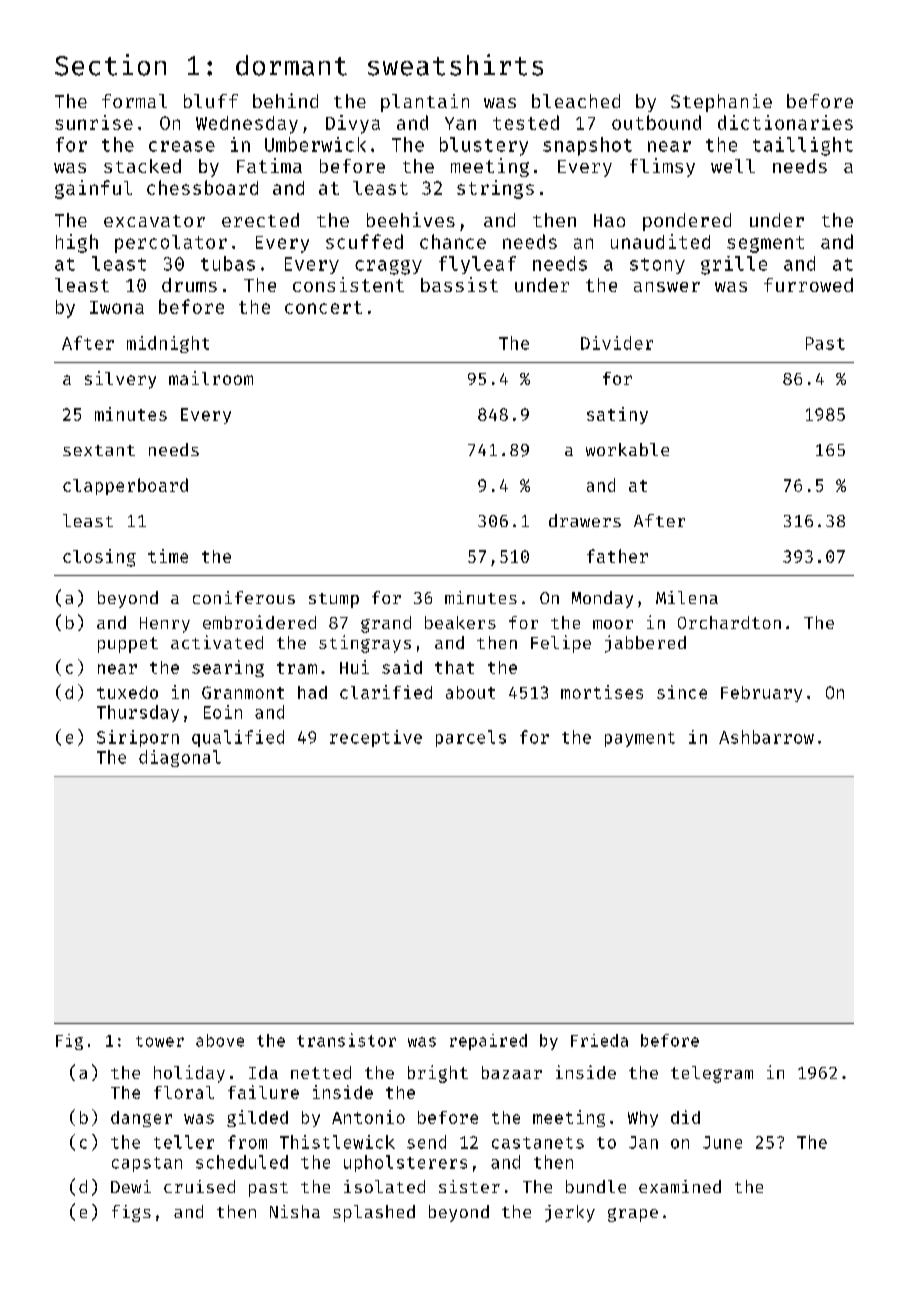 This screenshot has height=1316, width=908. Describe the element at coordinates (469, 1186) in the screenshot. I see `sister` at that location.
